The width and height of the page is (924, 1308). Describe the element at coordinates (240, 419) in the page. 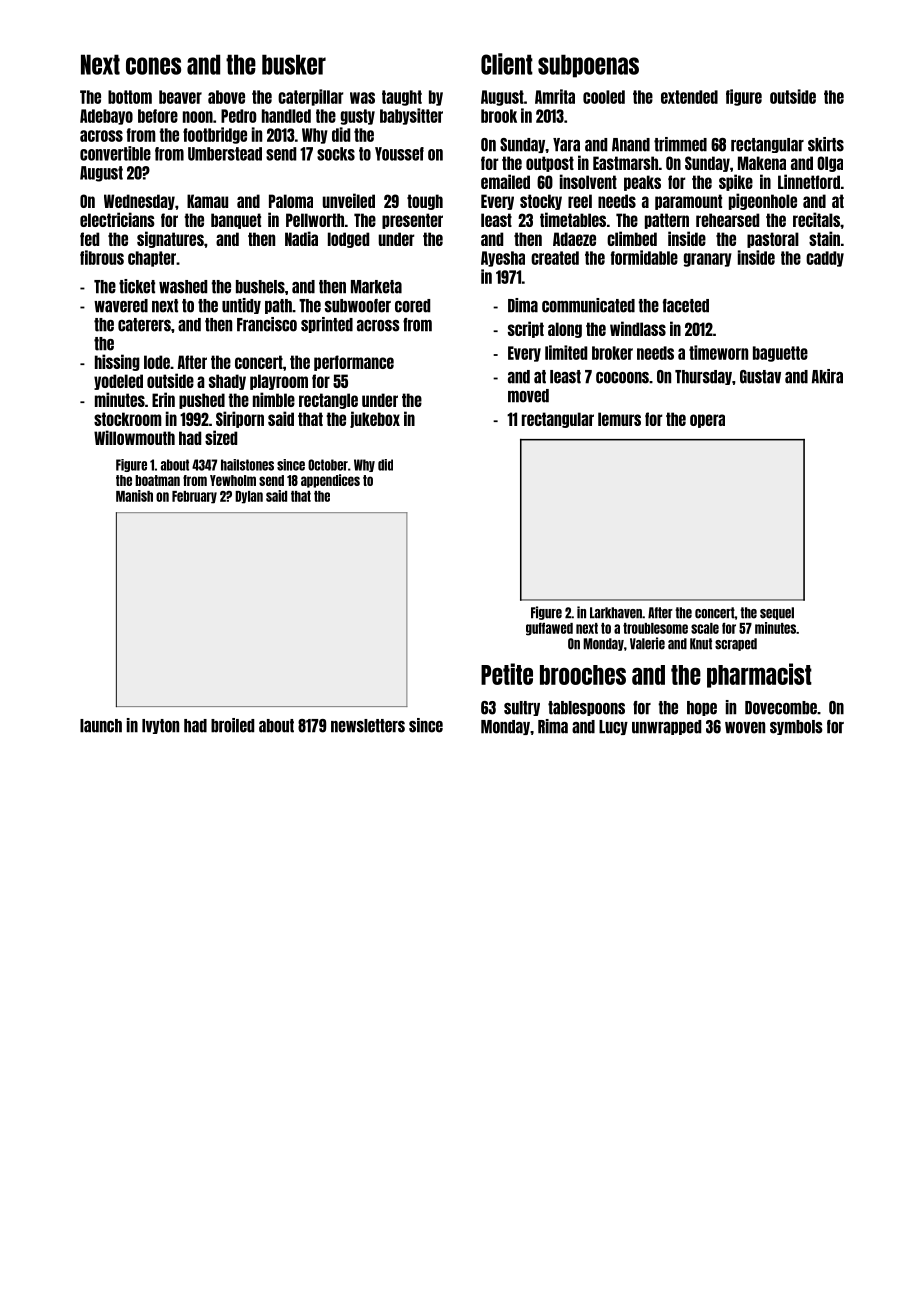

I see `Siriporn` at that location.
